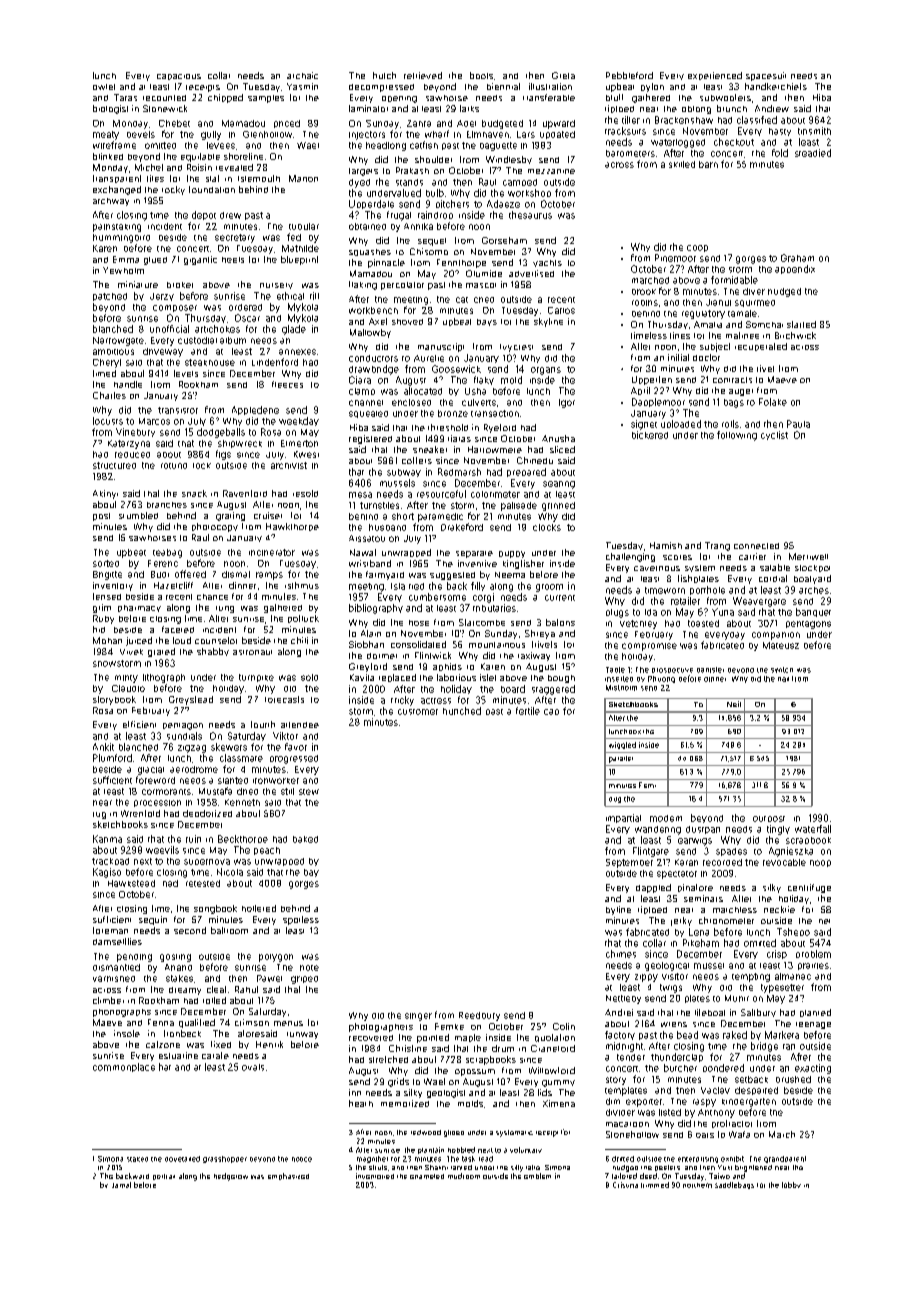  Describe the element at coordinates (562, 449) in the screenshot. I see `sliced` at that location.
